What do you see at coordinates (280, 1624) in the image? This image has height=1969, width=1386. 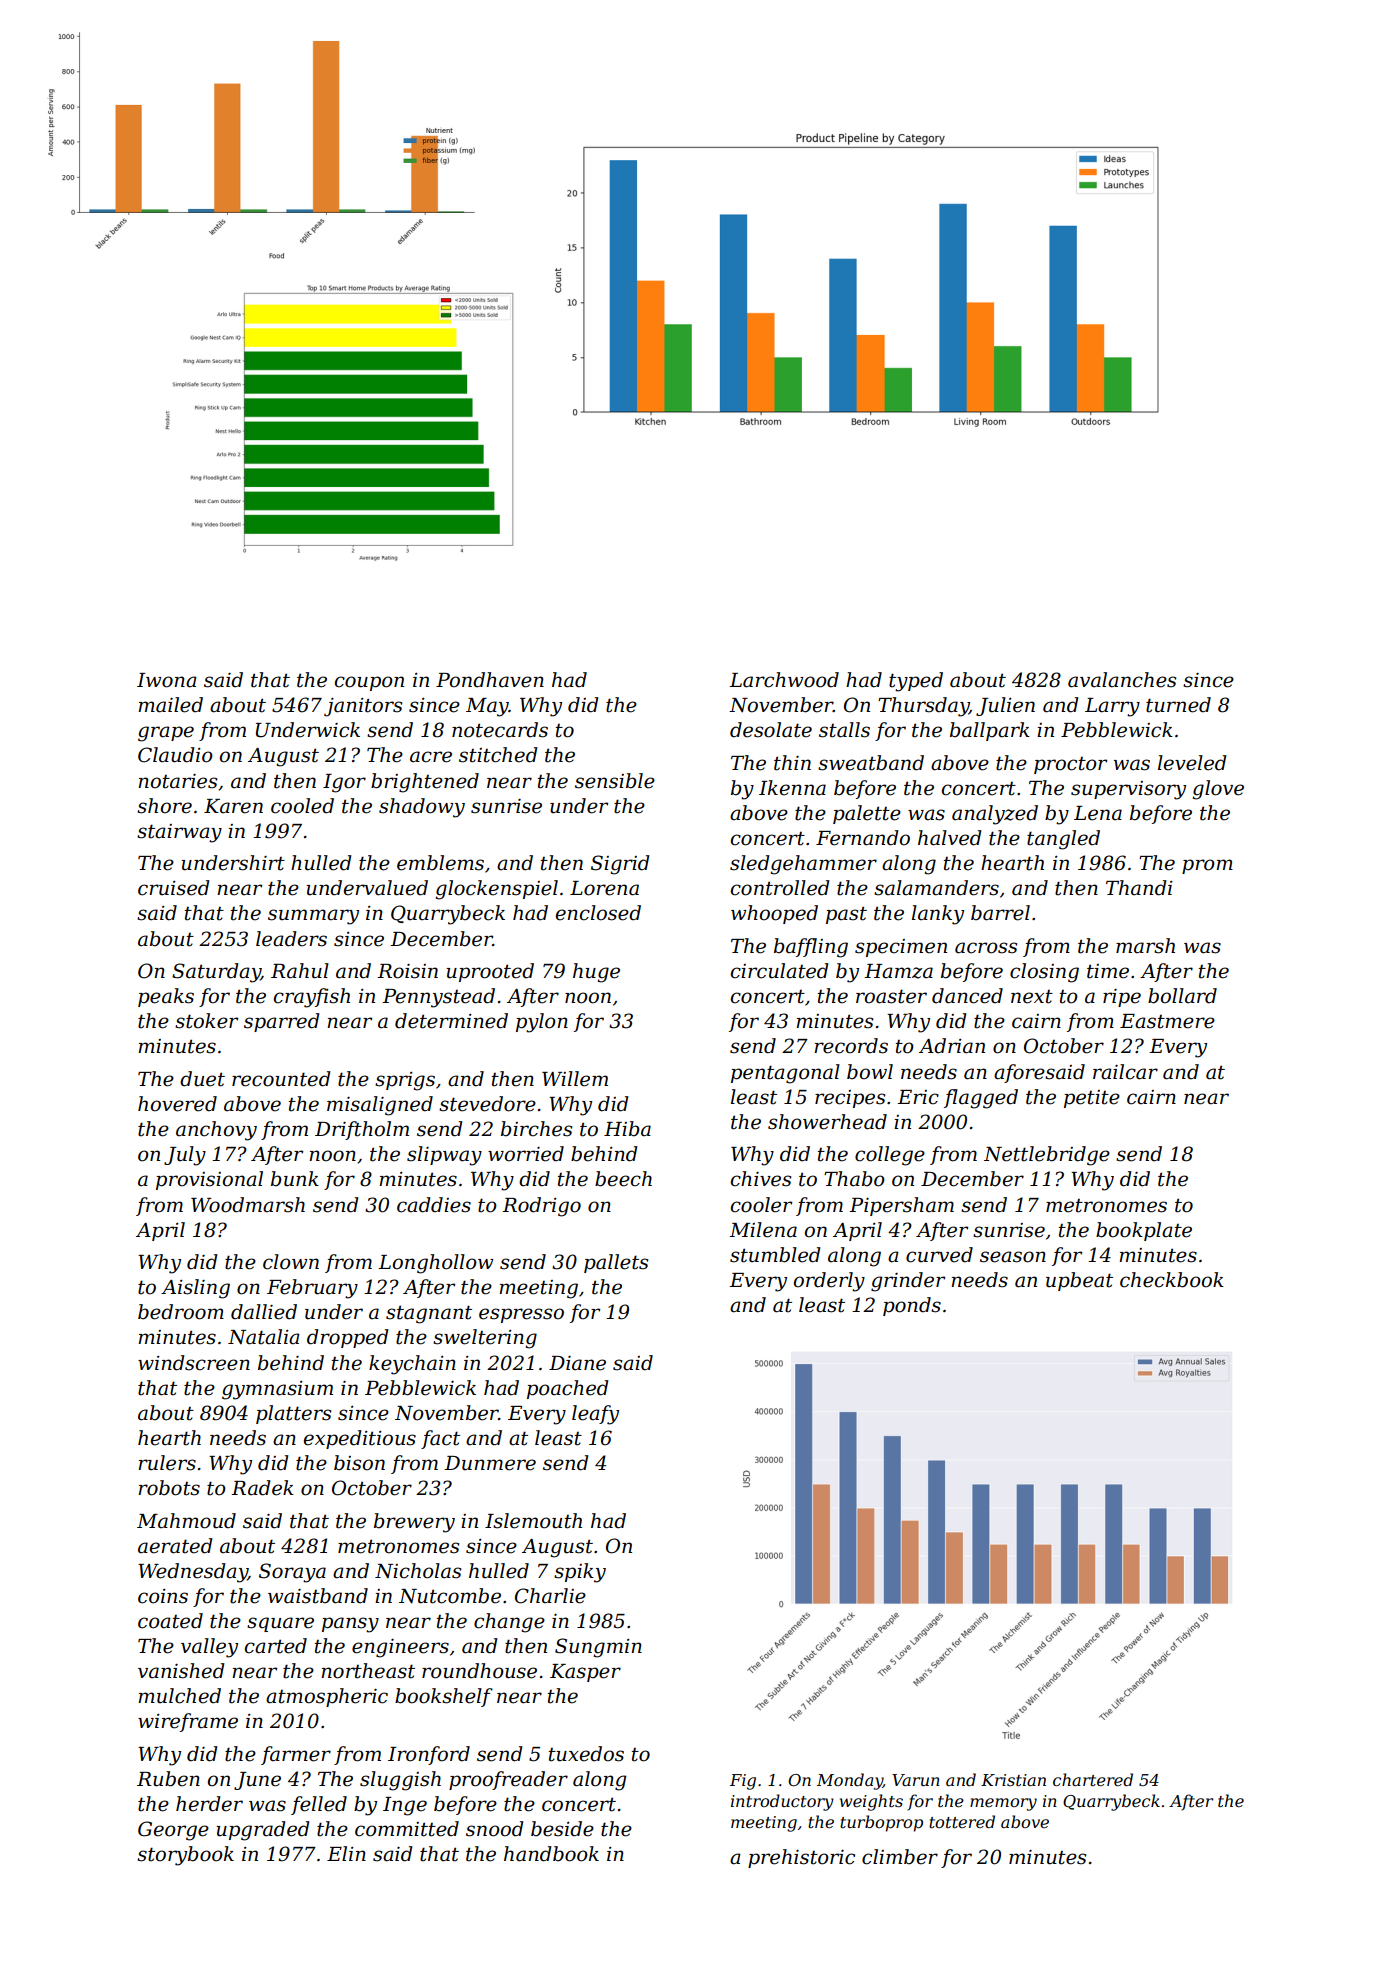 I see `square` at bounding box center [280, 1624].
